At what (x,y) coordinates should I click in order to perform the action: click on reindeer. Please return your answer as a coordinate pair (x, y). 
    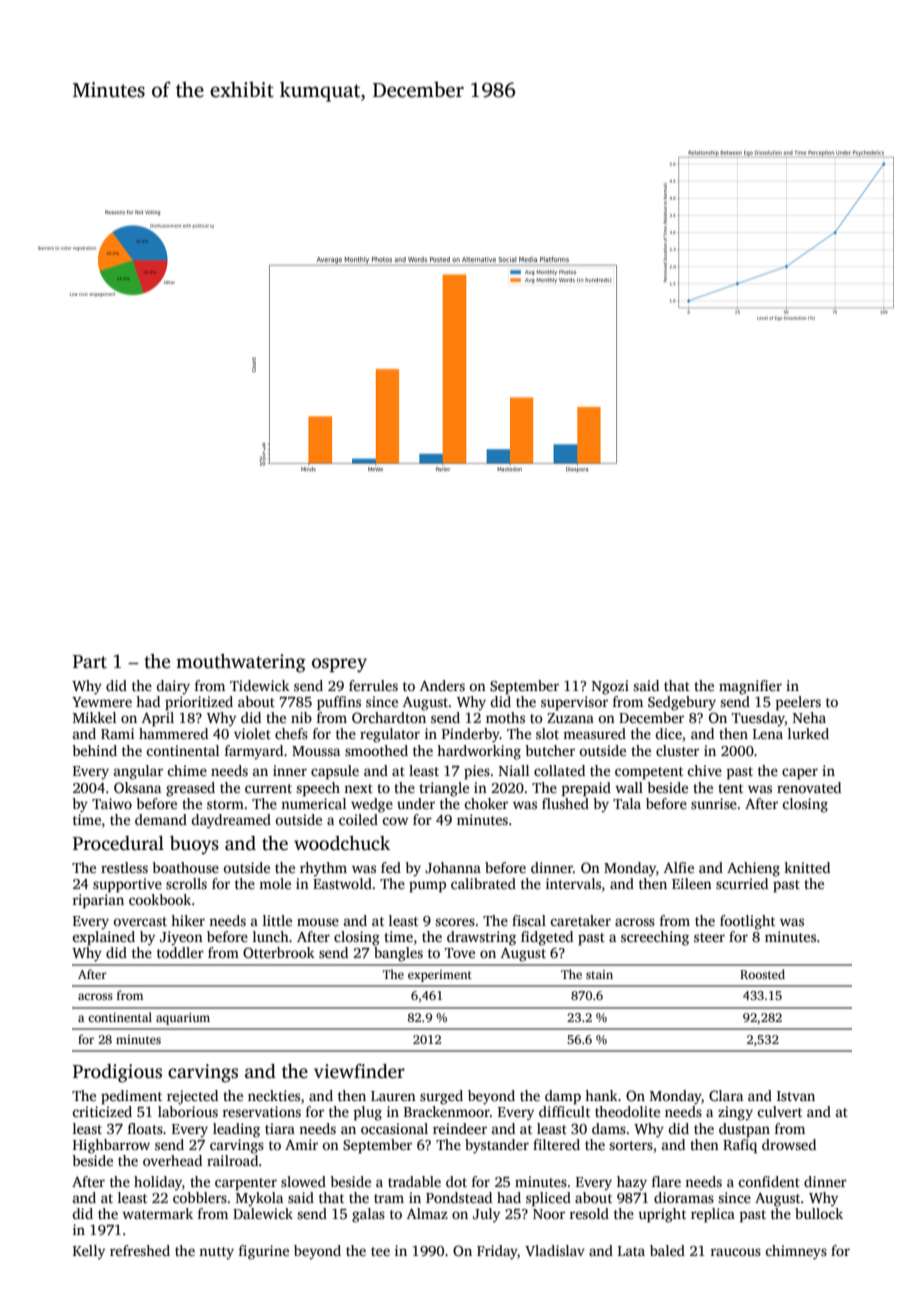
    Looking at the image, I should click on (460, 1128).
